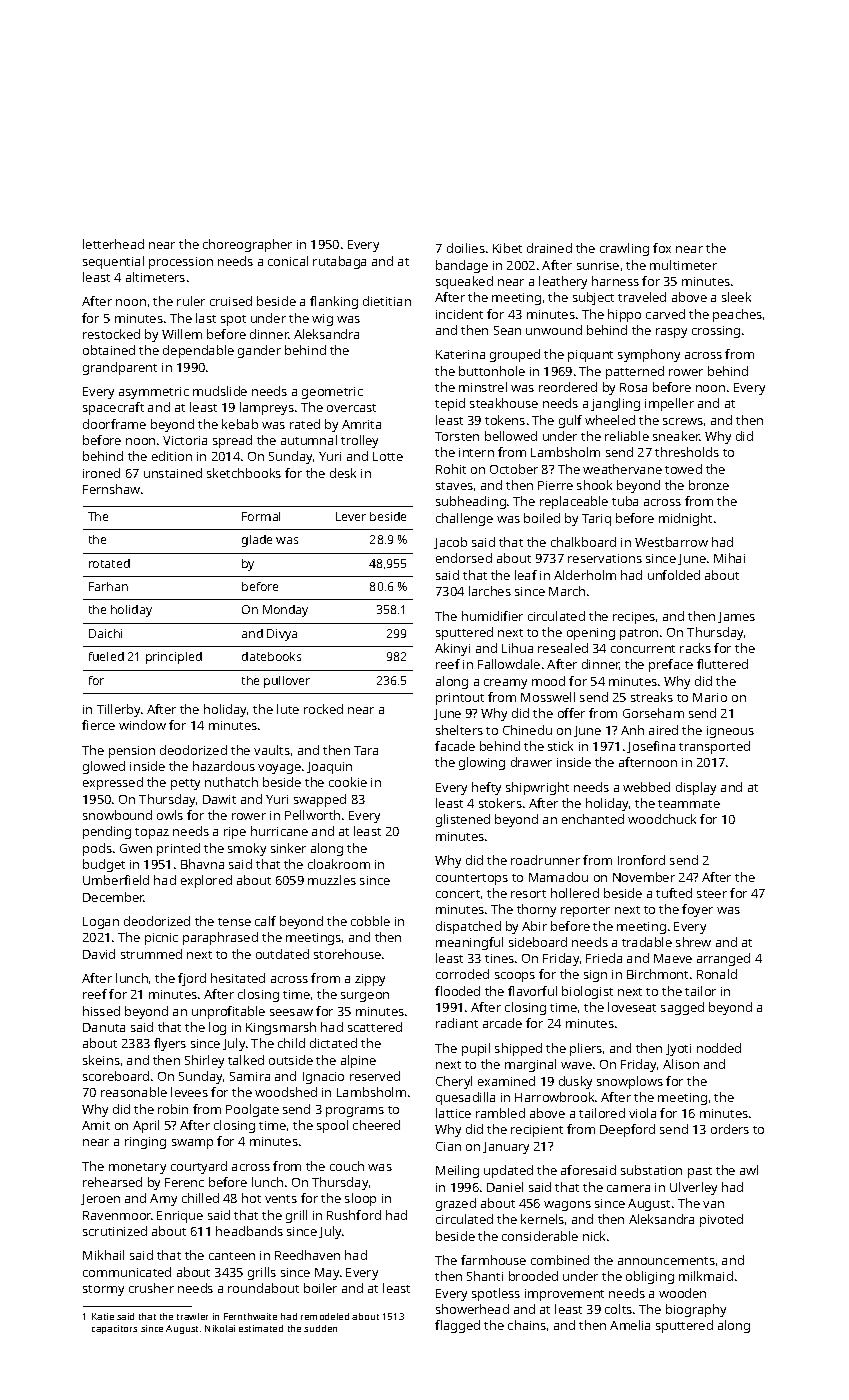  Describe the element at coordinates (736, 297) in the page. I see `sleek` at that location.
